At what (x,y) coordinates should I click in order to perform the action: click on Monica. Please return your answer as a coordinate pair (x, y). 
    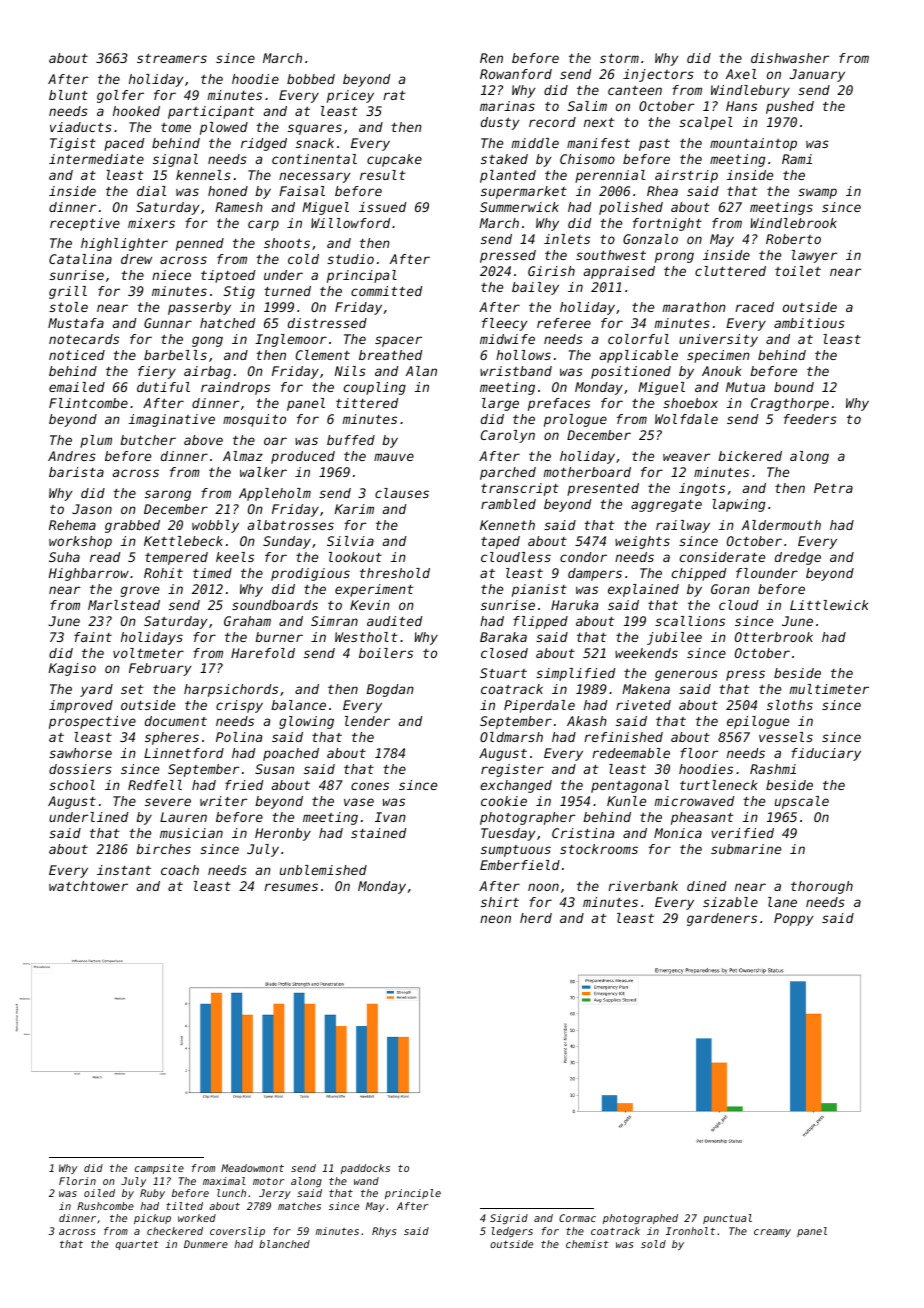
    Looking at the image, I should click on (678, 833).
